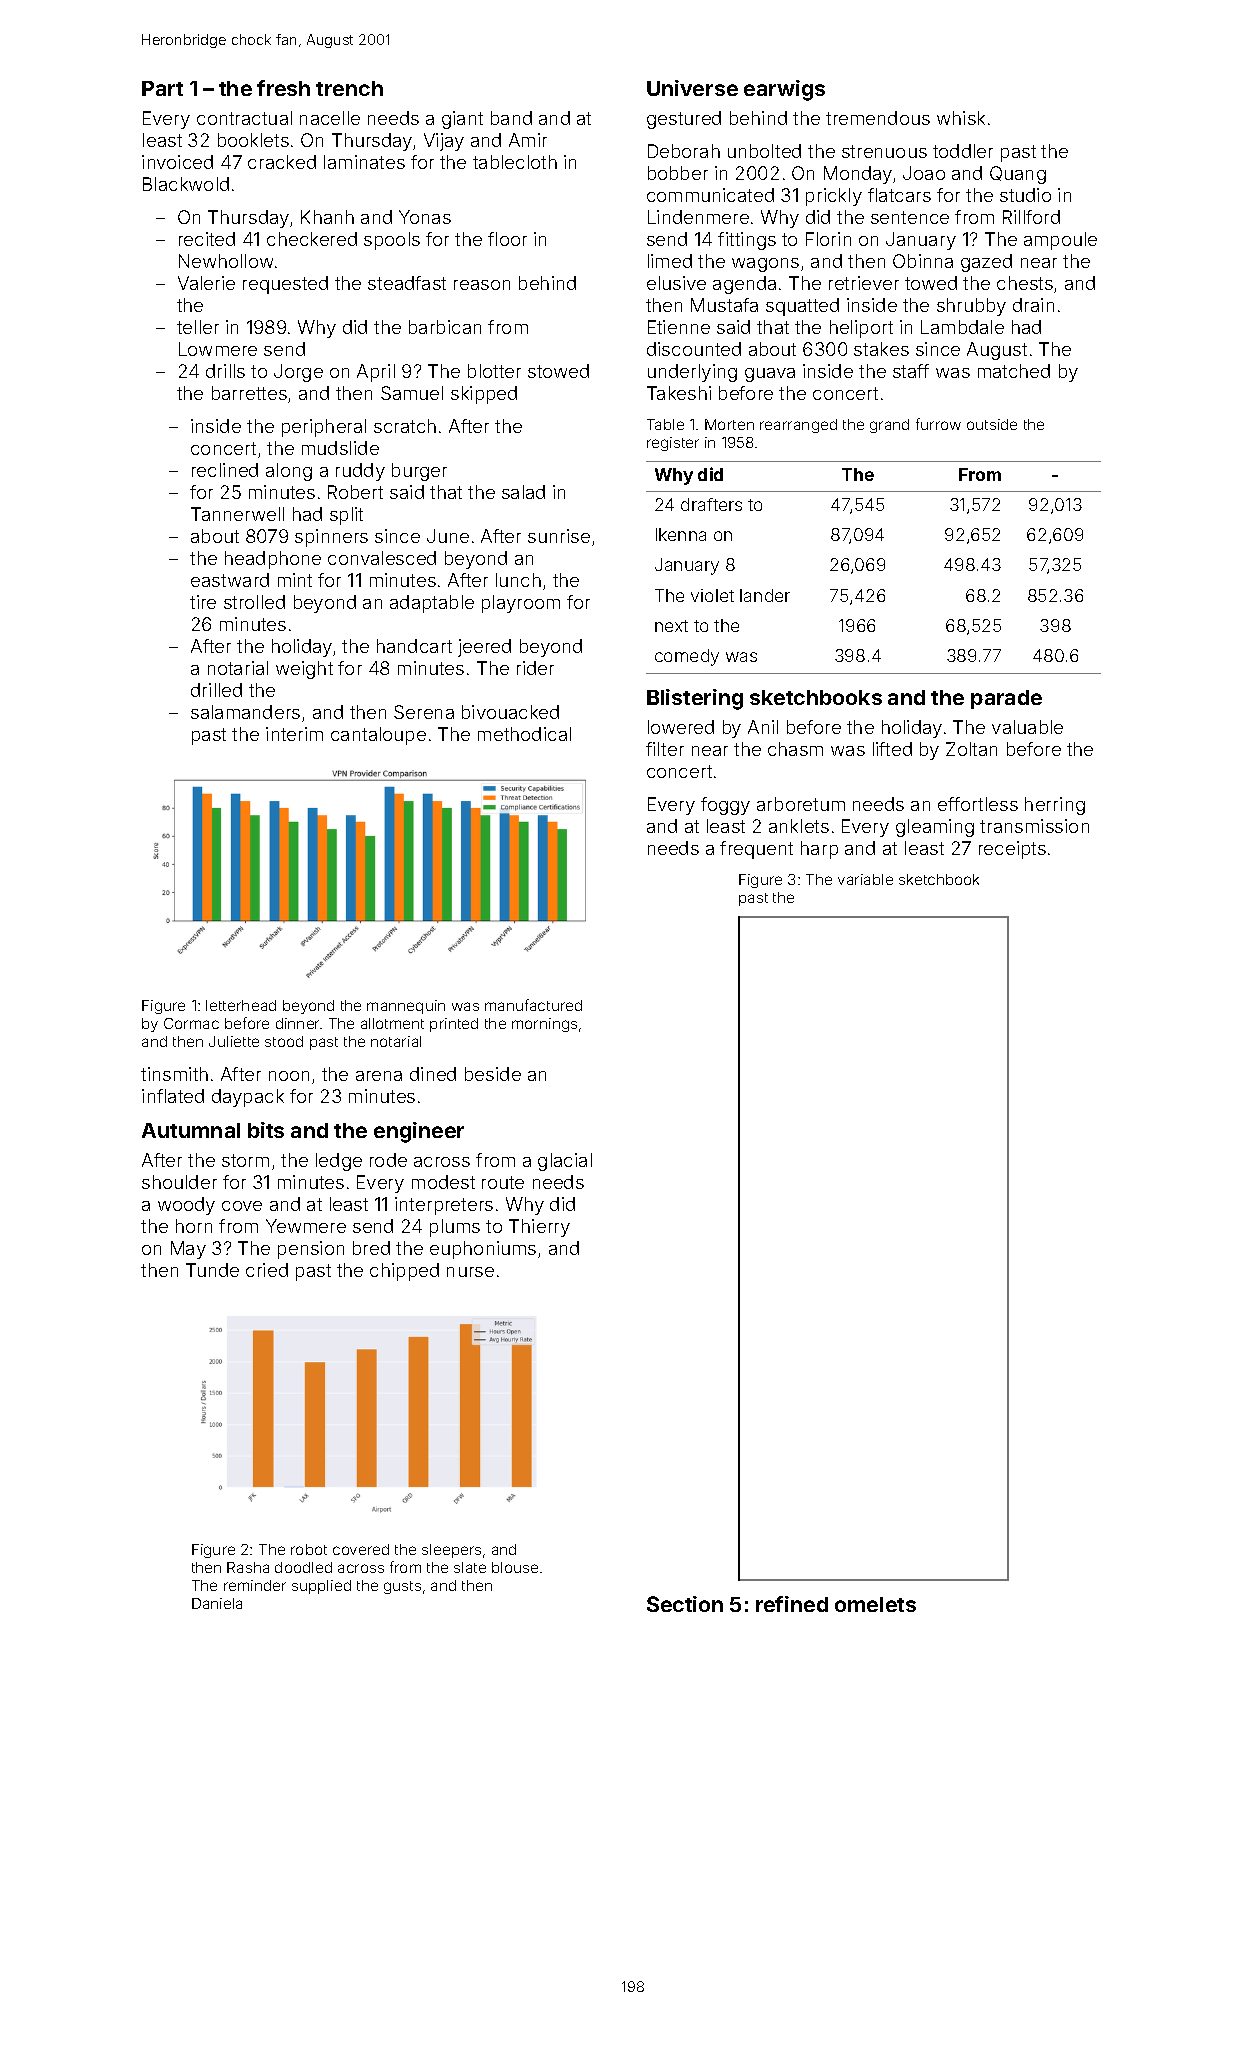 The width and height of the screenshot is (1243, 2048). What do you see at coordinates (539, 1228) in the screenshot?
I see `Thierry` at bounding box center [539, 1228].
